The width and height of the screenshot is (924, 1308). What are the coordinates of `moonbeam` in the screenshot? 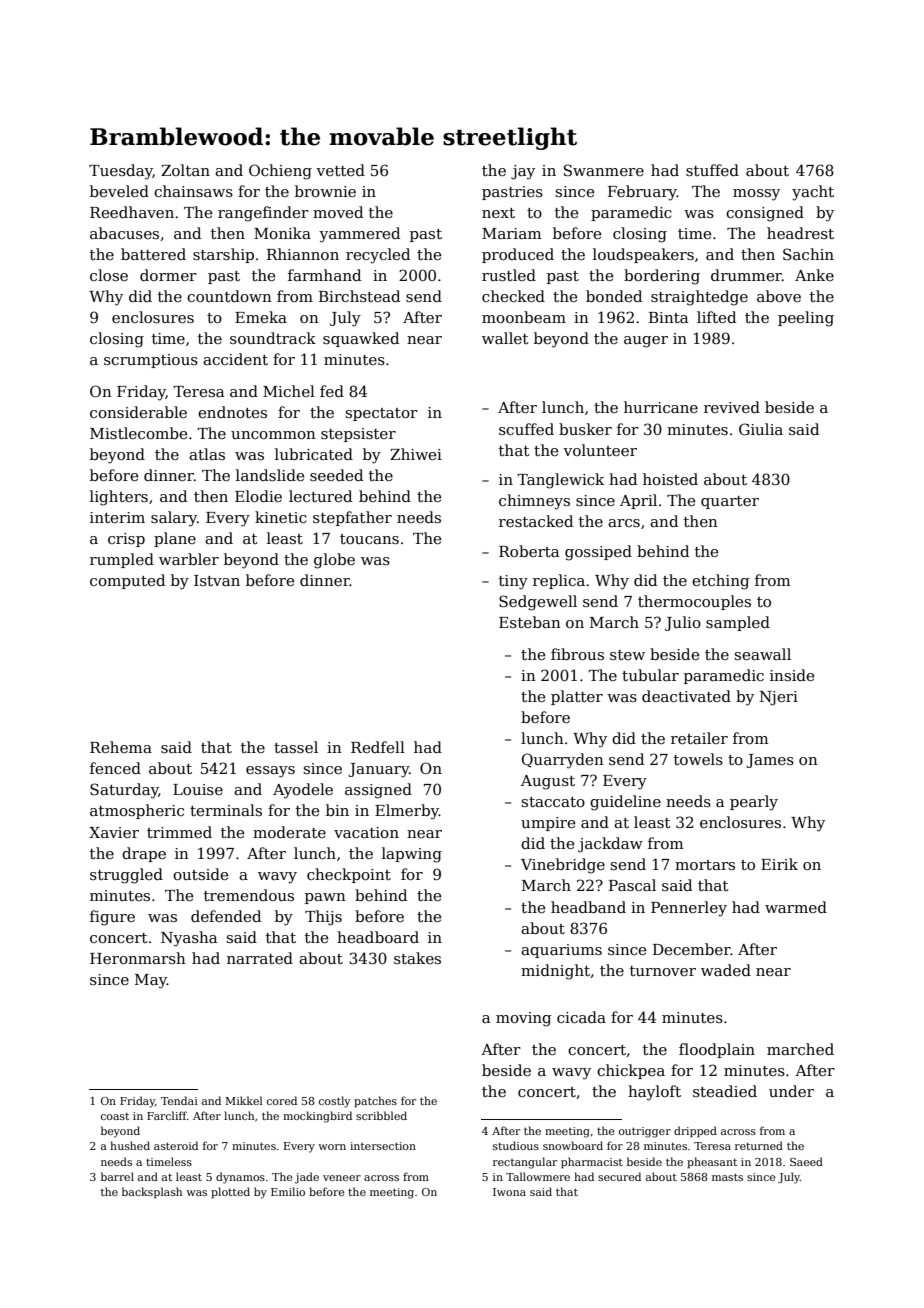 It's located at (524, 317).
